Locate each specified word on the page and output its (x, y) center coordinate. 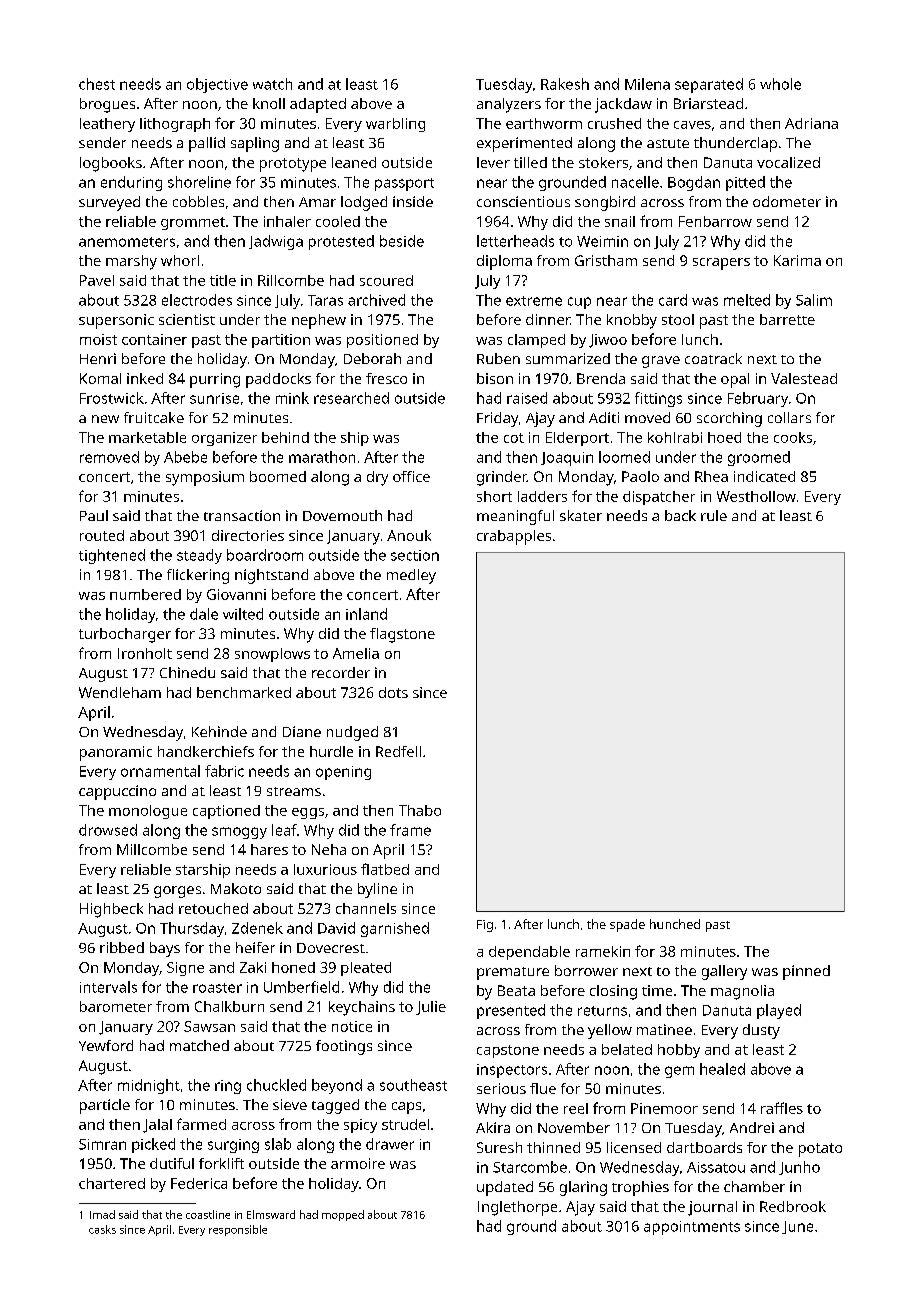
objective (217, 85)
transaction (242, 515)
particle (105, 1106)
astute (668, 143)
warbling (395, 125)
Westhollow (756, 496)
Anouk (409, 535)
